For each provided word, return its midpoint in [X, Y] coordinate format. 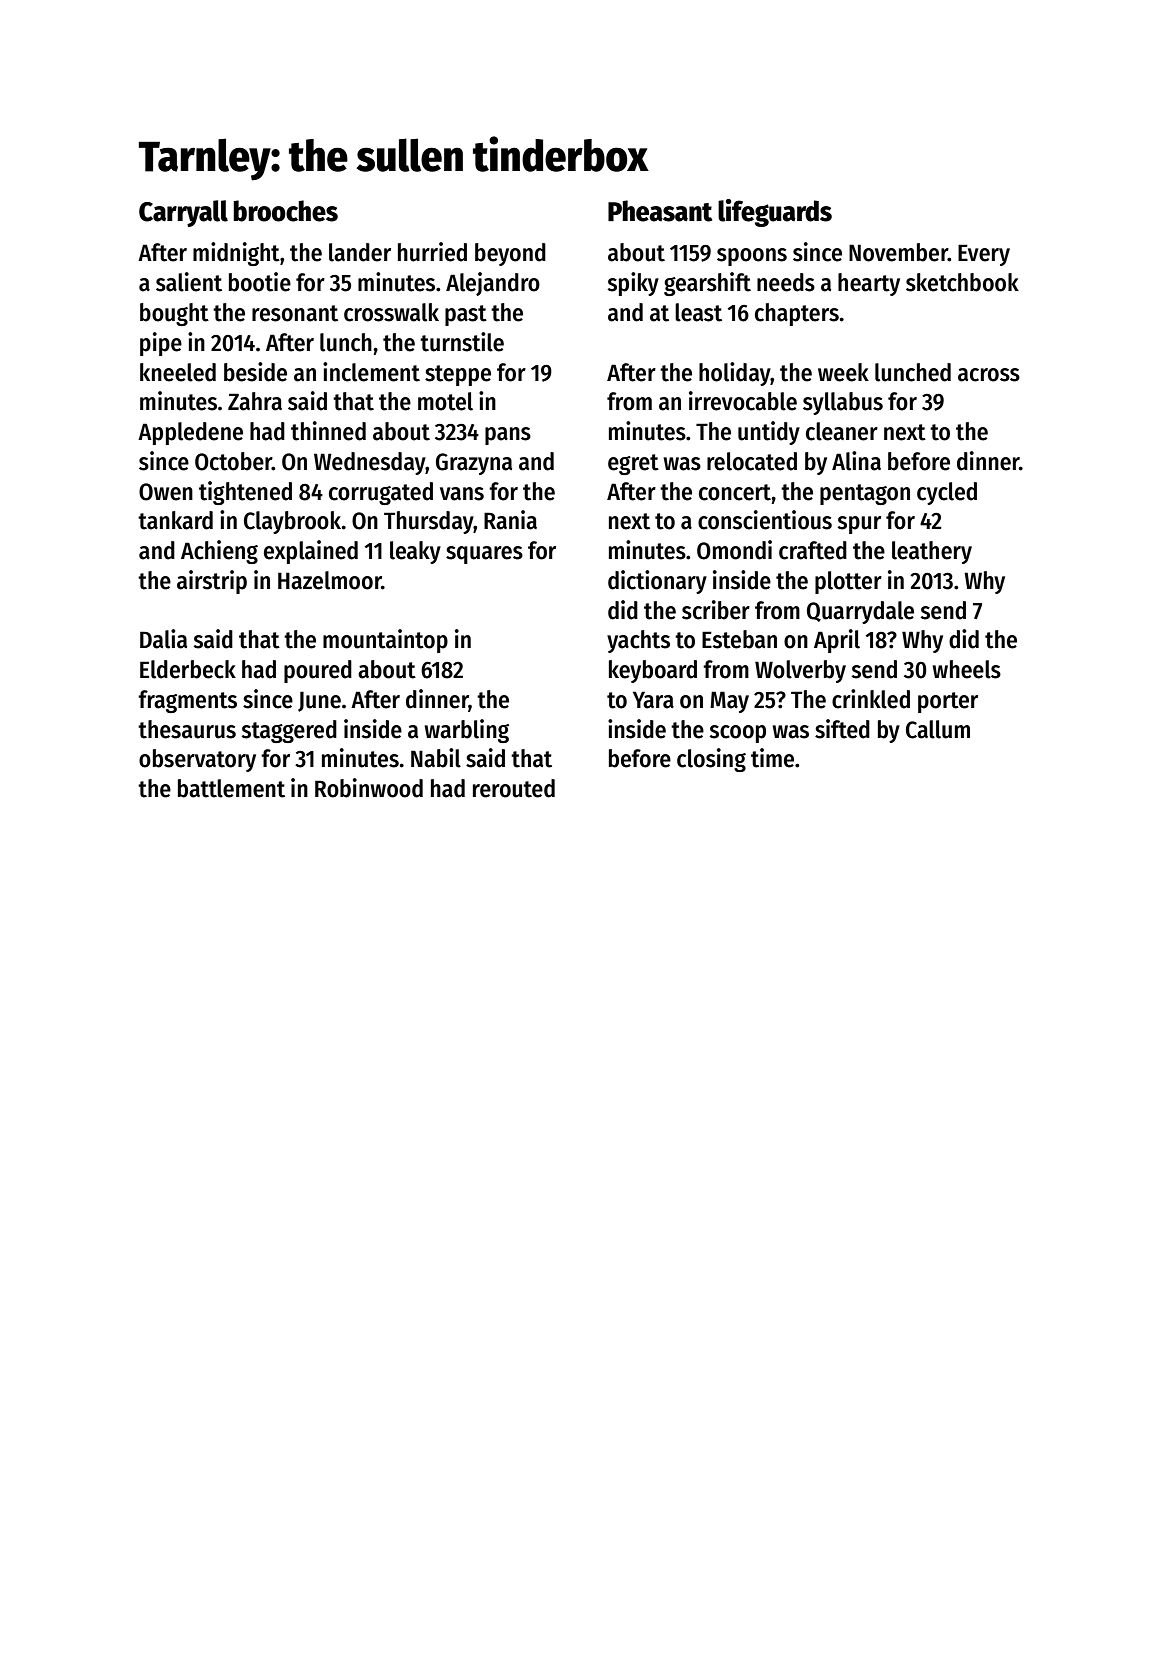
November [898, 252]
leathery [932, 552]
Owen [166, 492]
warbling [466, 731]
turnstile [462, 342]
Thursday [429, 522]
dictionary [657, 582]
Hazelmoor [330, 580]
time [772, 758]
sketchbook [962, 282]
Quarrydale [860, 612]
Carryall [183, 213]
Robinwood [369, 788]
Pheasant [660, 211]
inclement [371, 372]
